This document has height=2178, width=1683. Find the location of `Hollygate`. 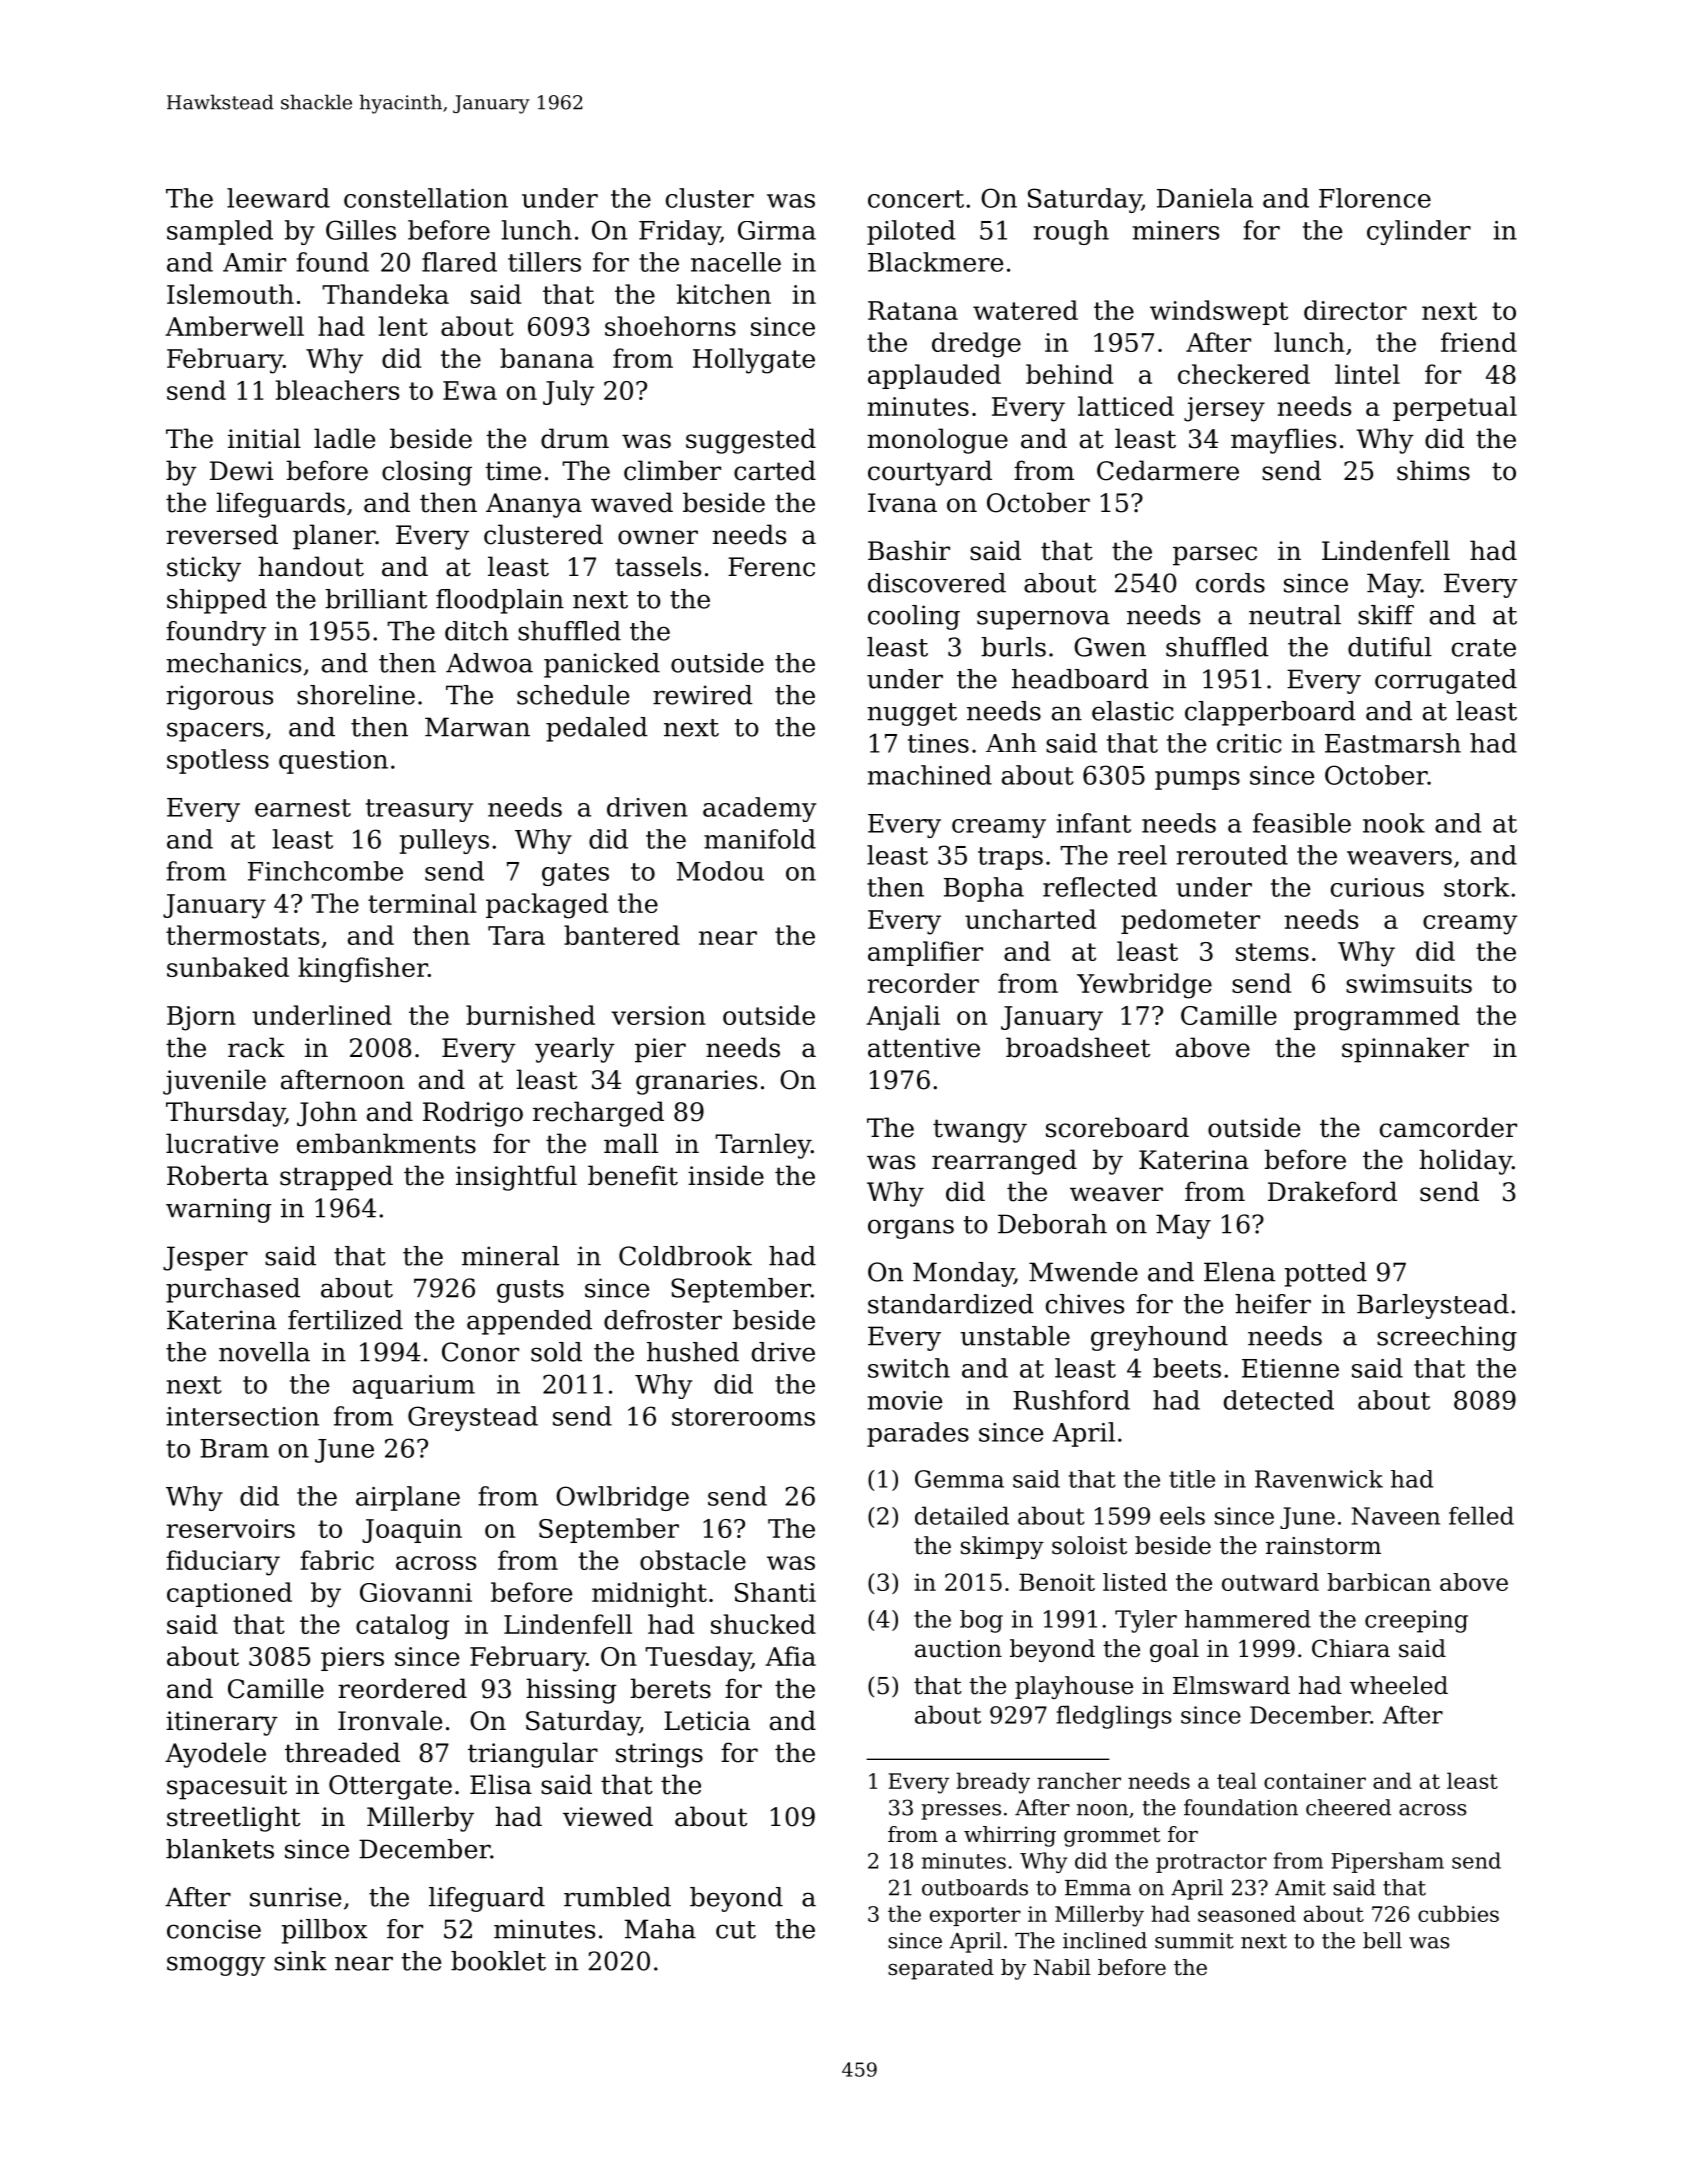

Hollygate is located at coordinates (754, 361).
